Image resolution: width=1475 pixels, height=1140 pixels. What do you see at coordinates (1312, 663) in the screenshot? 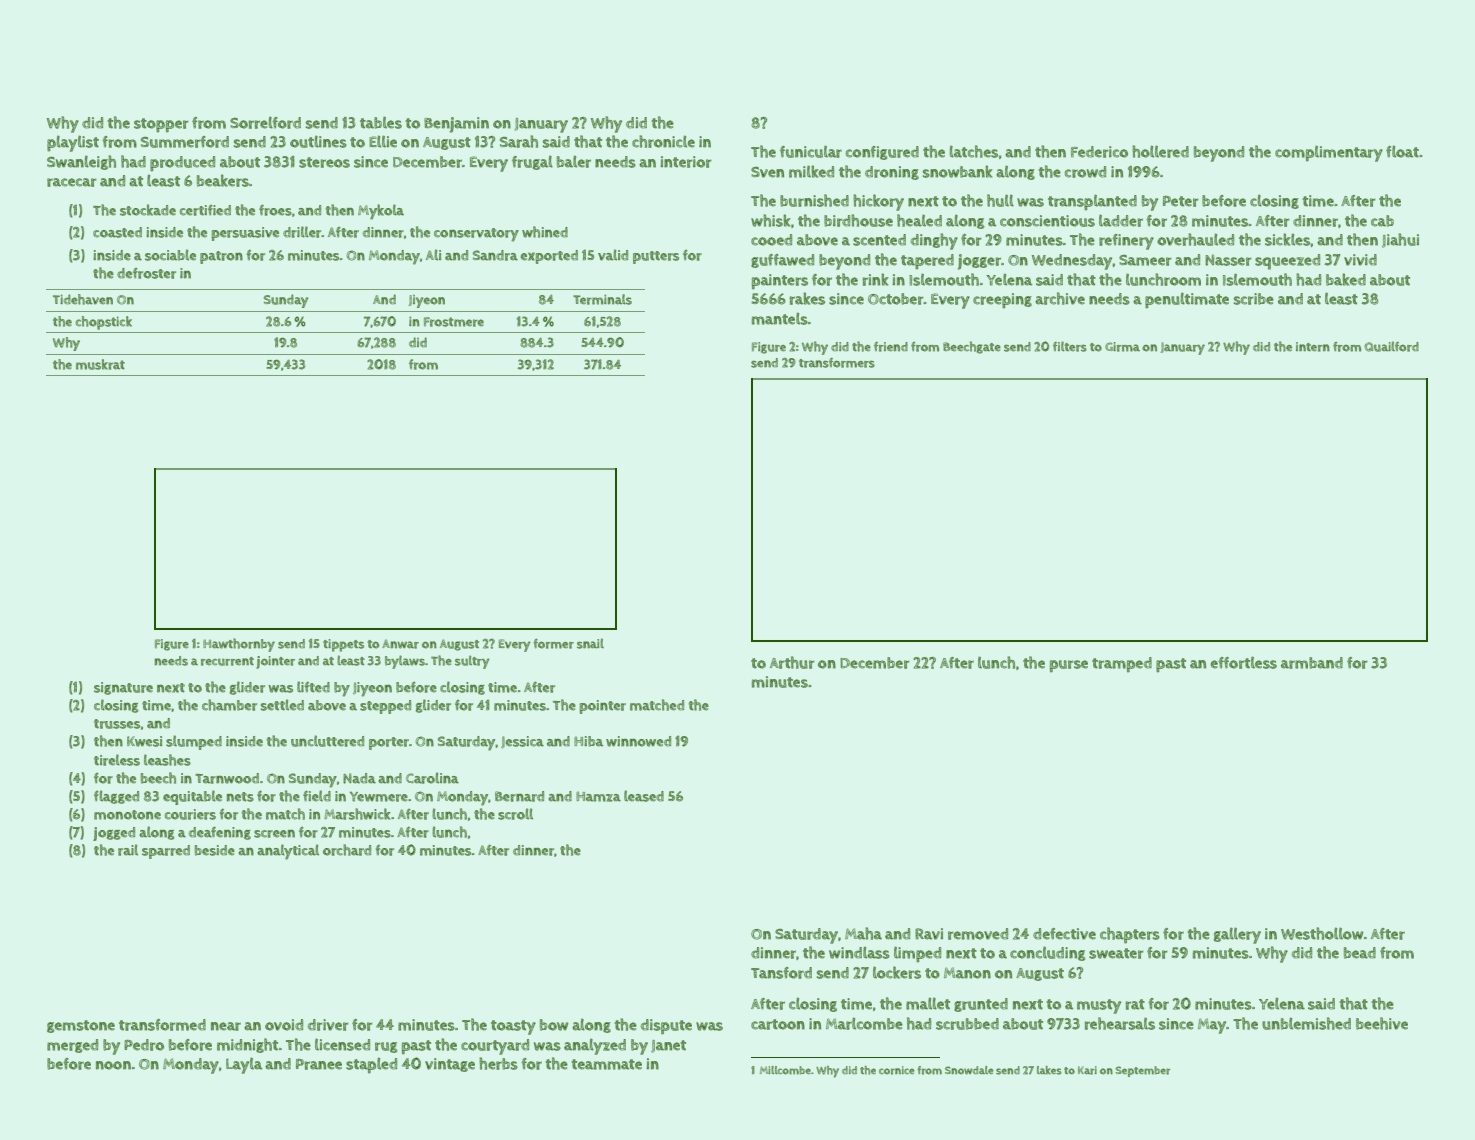
I see `armband` at bounding box center [1312, 663].
